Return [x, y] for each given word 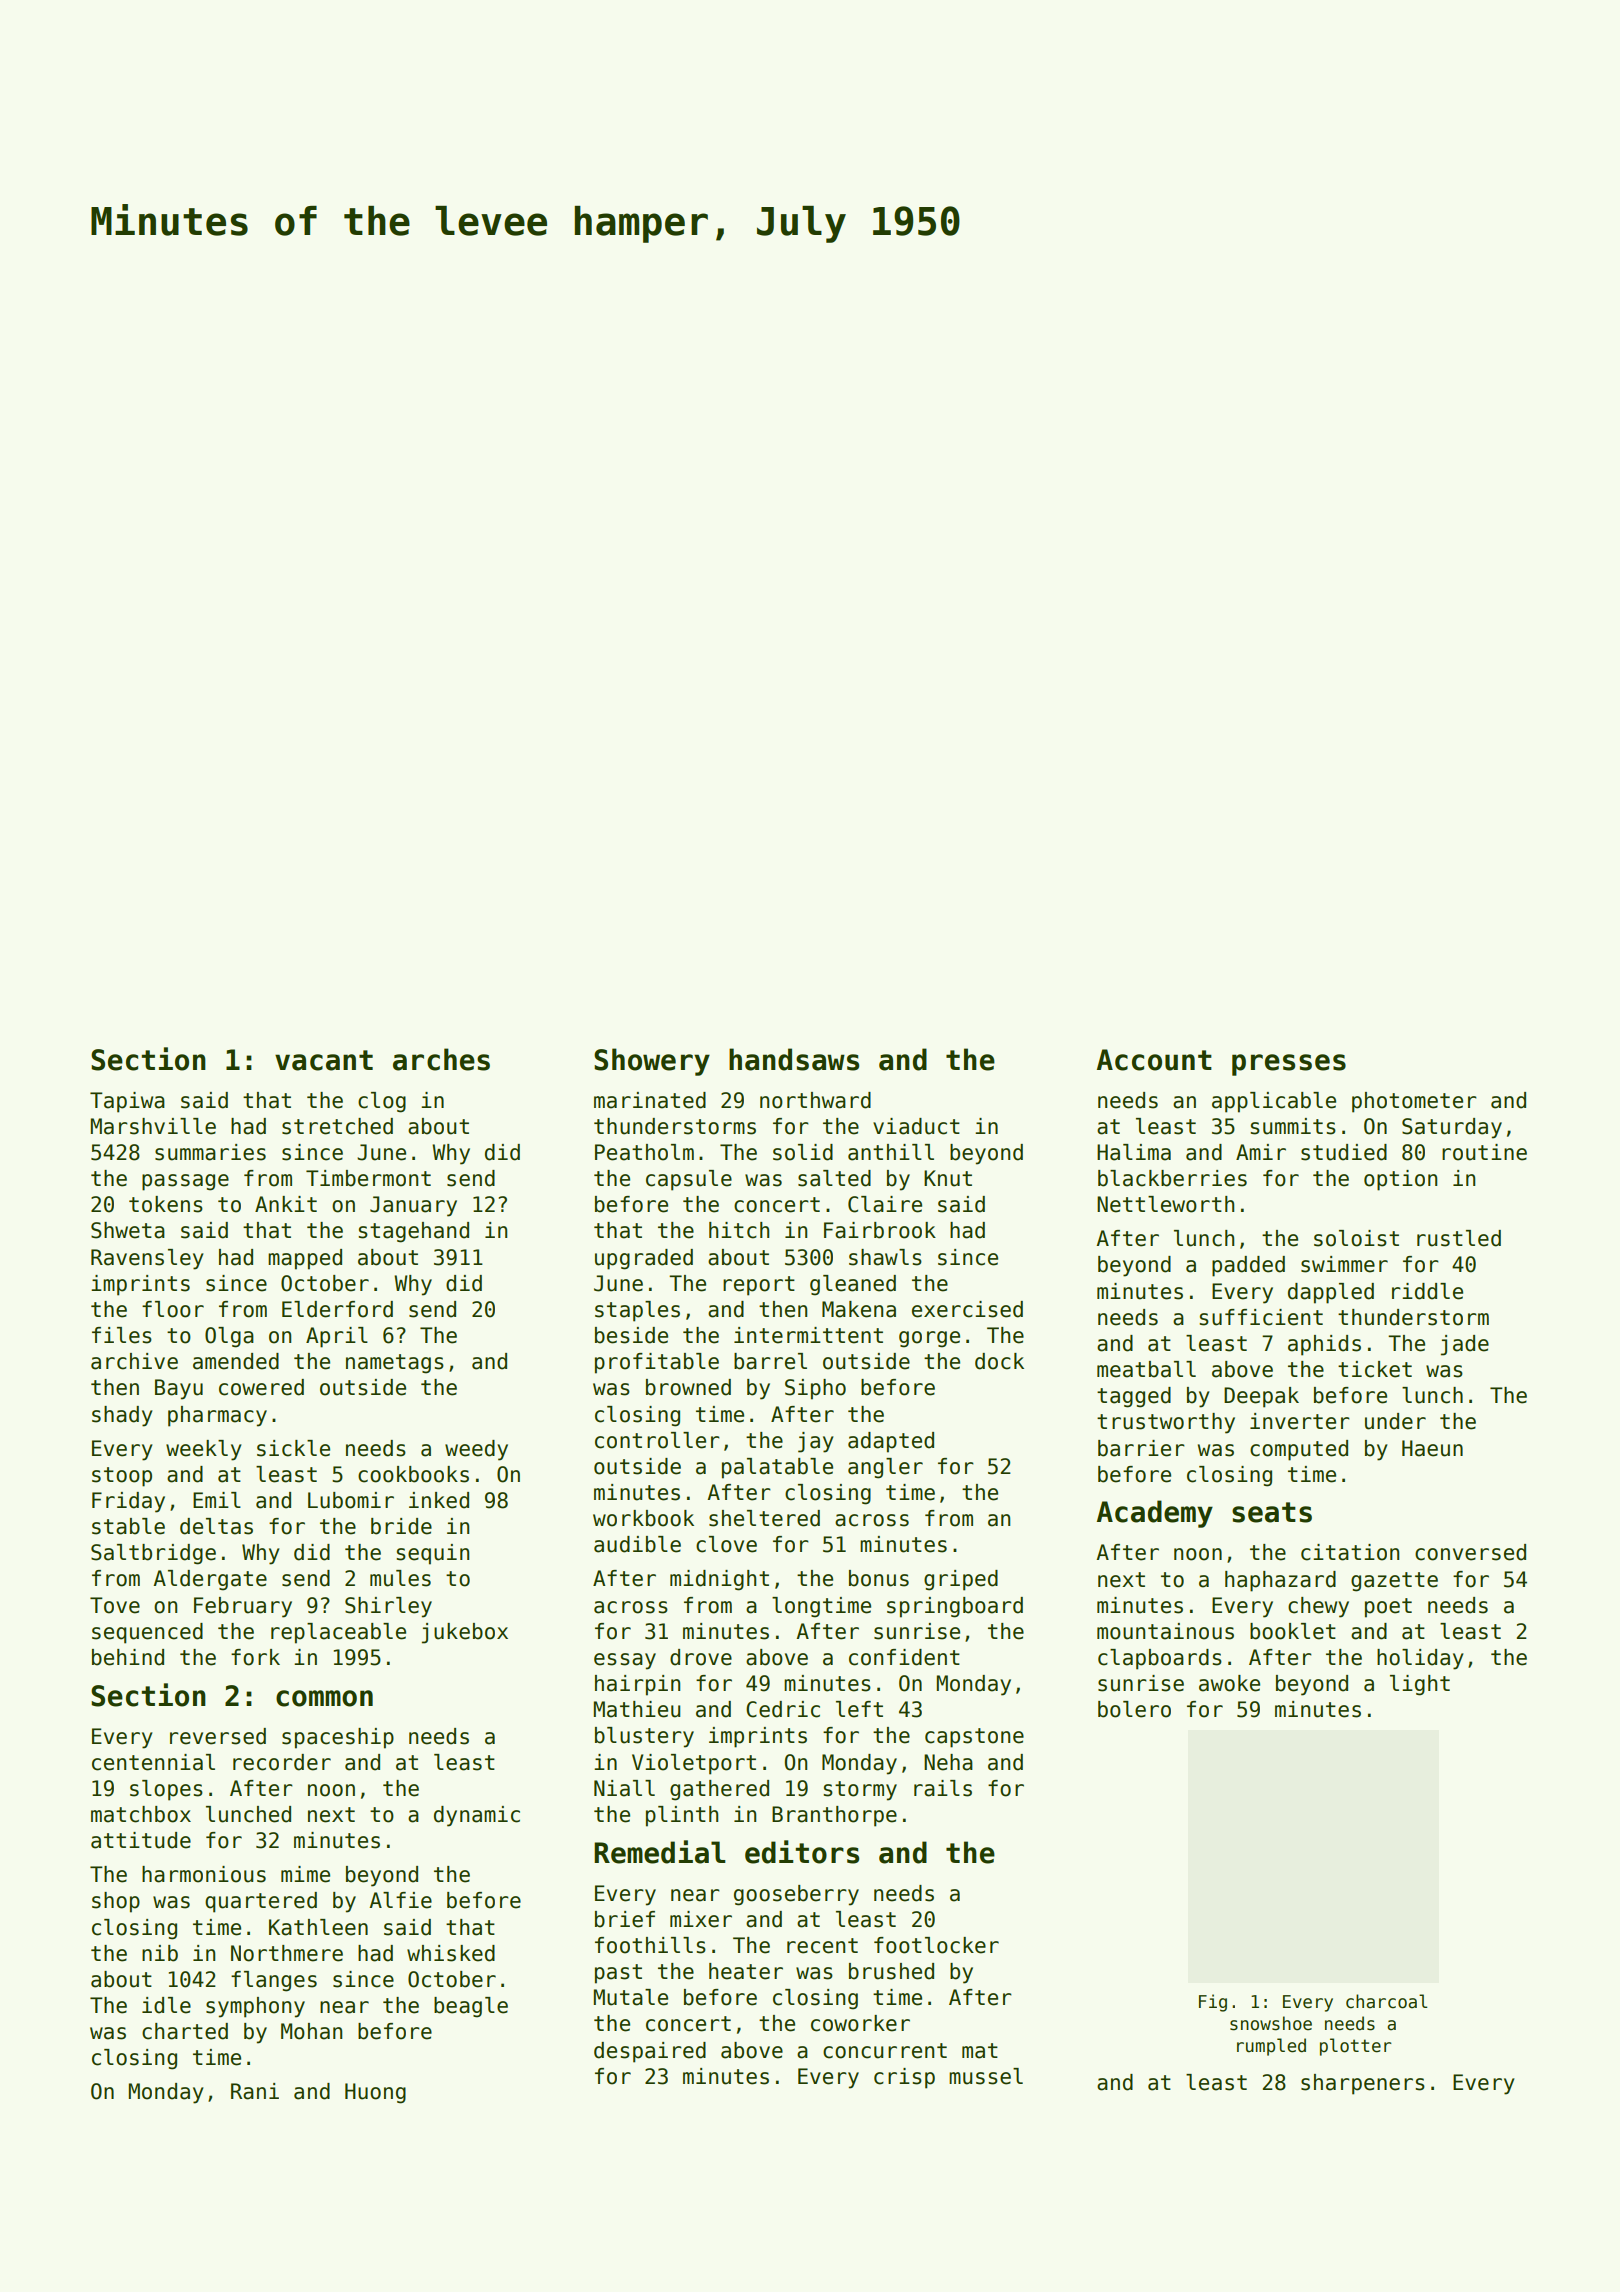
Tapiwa [127, 1102]
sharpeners [1363, 2084]
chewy [1318, 1607]
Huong [375, 2093]
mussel [986, 2076]
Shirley [388, 1607]
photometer [1414, 1102]
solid [803, 1152]
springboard [955, 1607]
